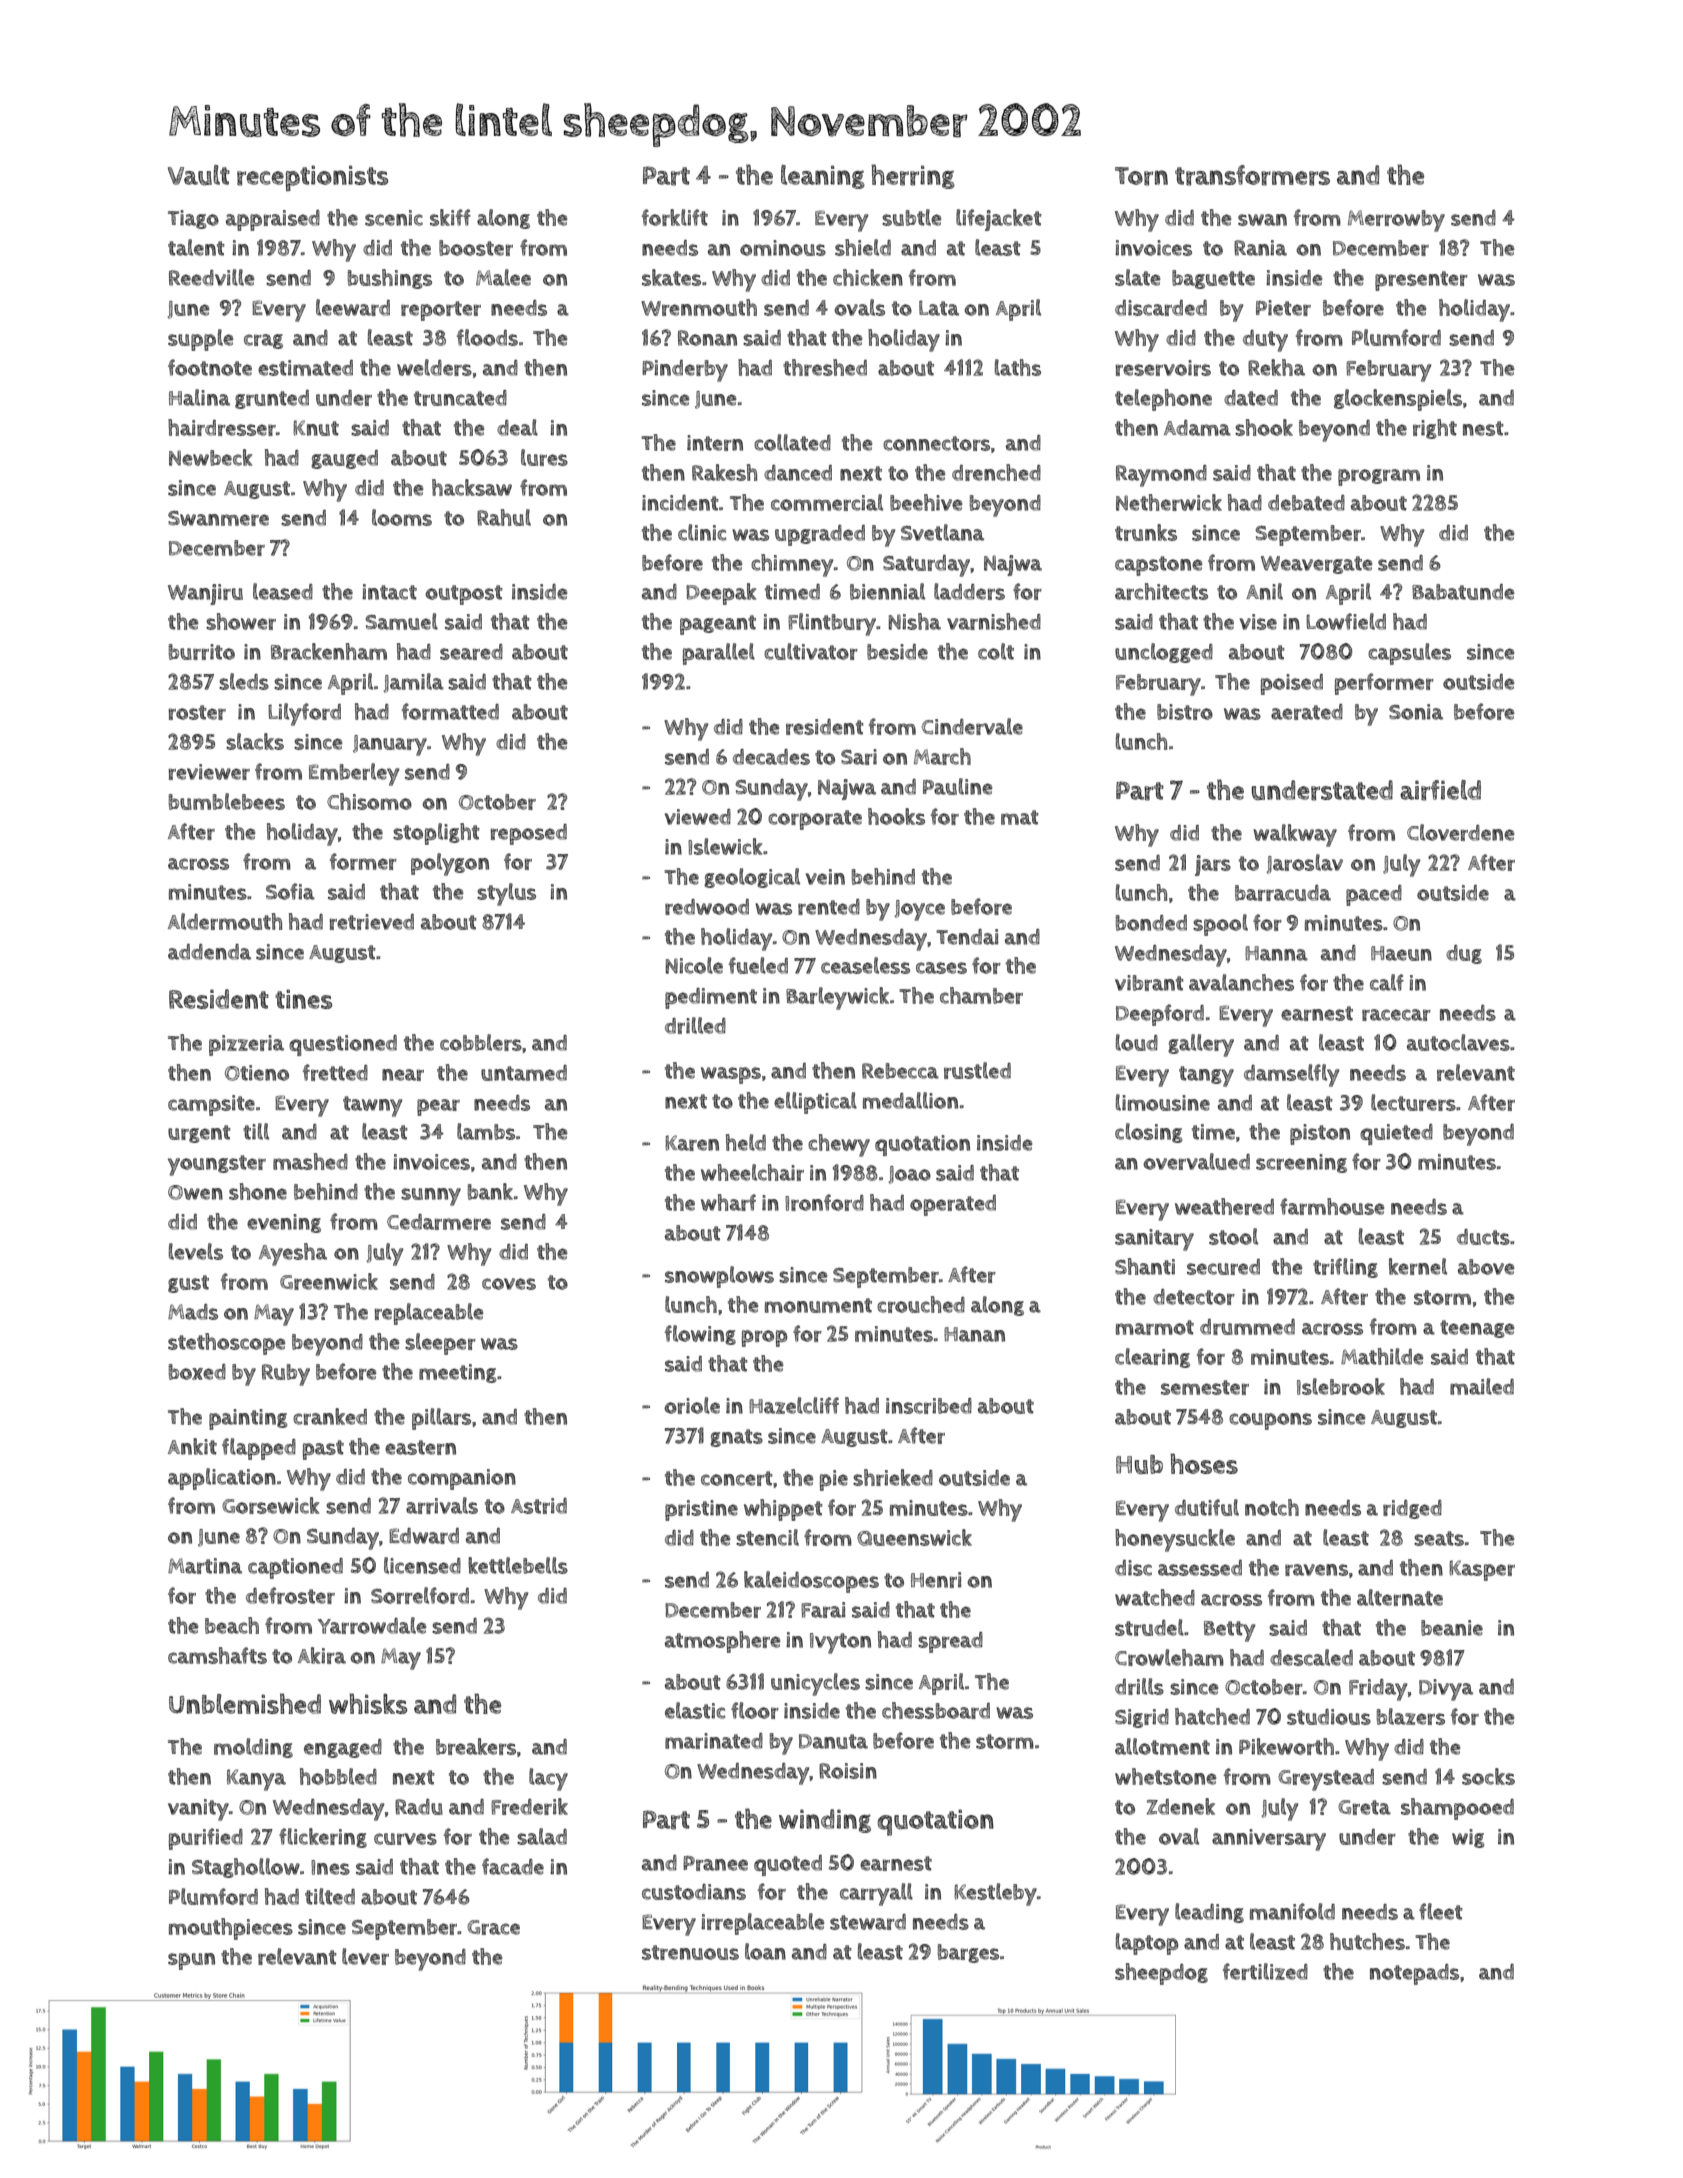 The height and width of the document is (2178, 1683). I want to click on Torn, so click(1141, 176).
